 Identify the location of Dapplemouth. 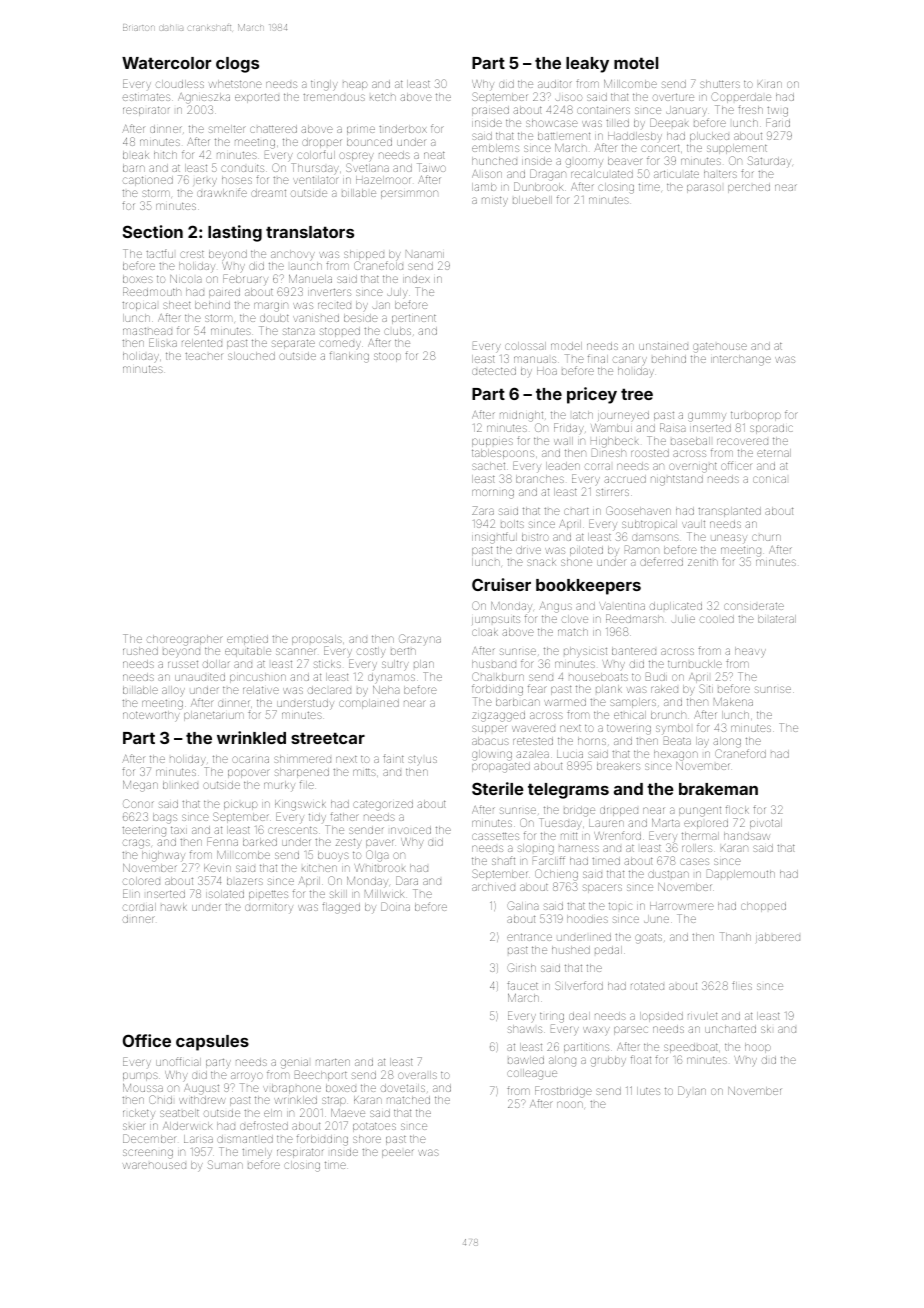
(741, 874).
